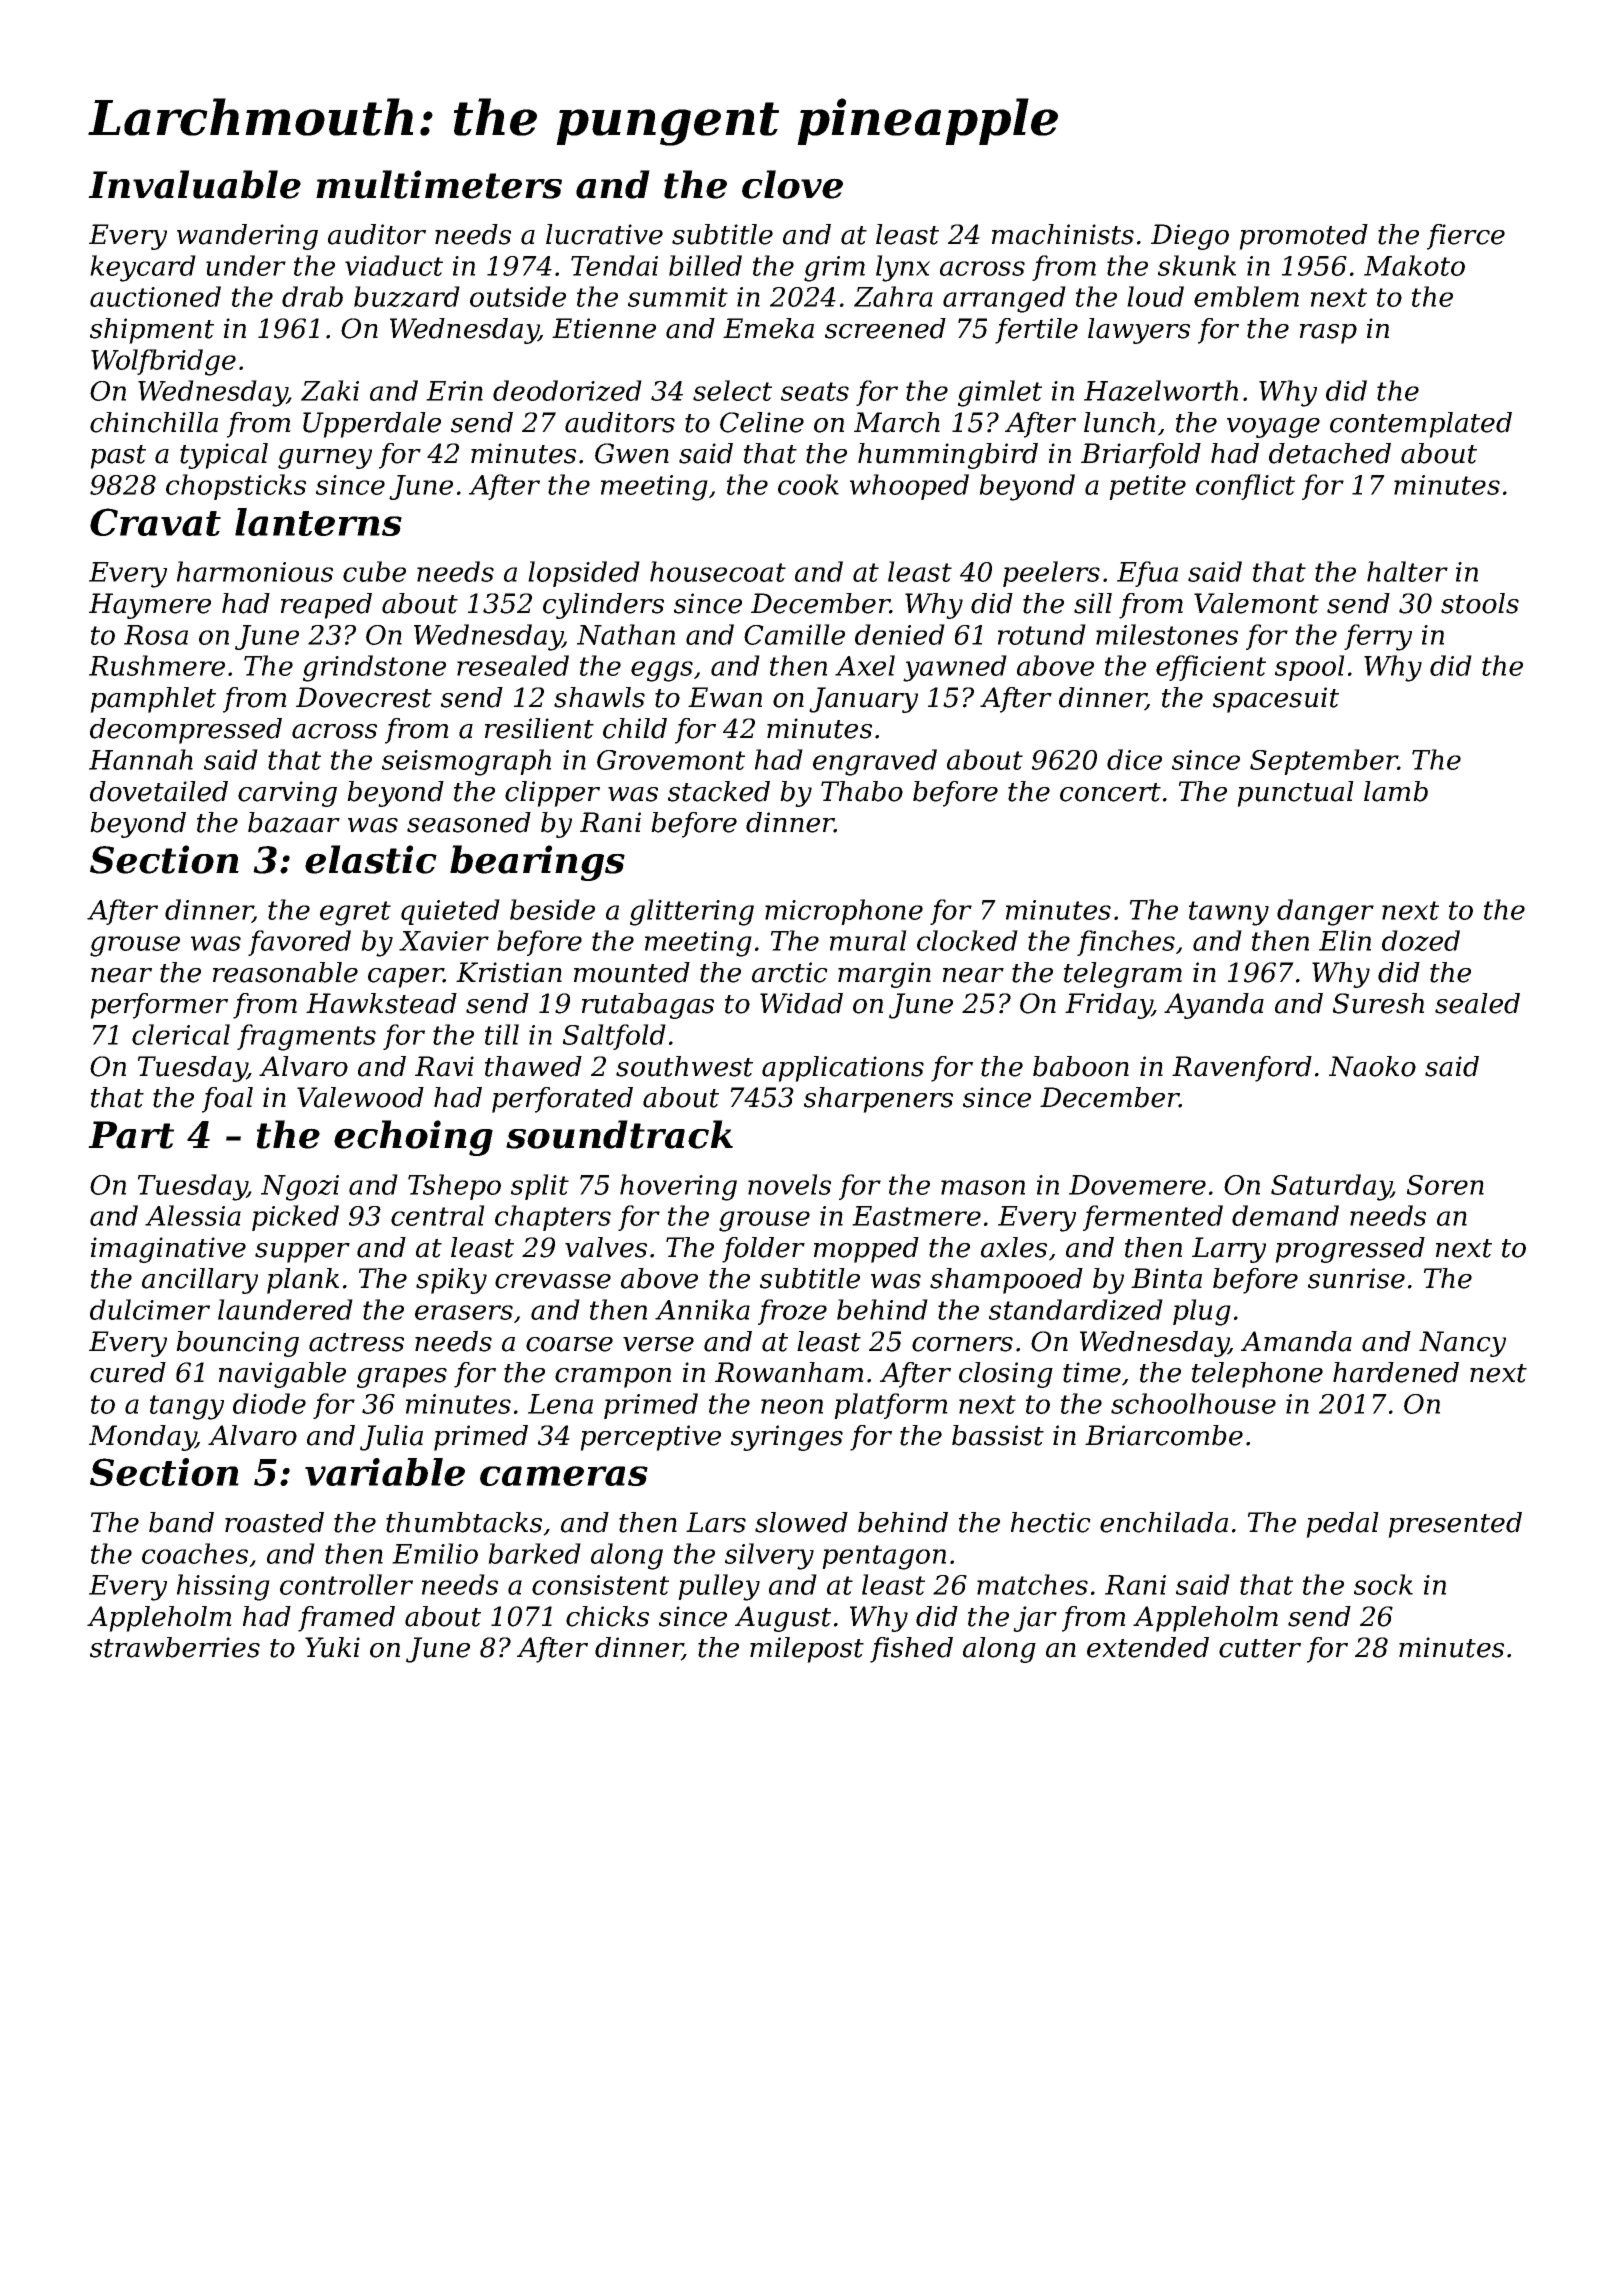 The width and height of the screenshot is (1620, 2292). What do you see at coordinates (194, 184) in the screenshot?
I see `Invaluable` at bounding box center [194, 184].
